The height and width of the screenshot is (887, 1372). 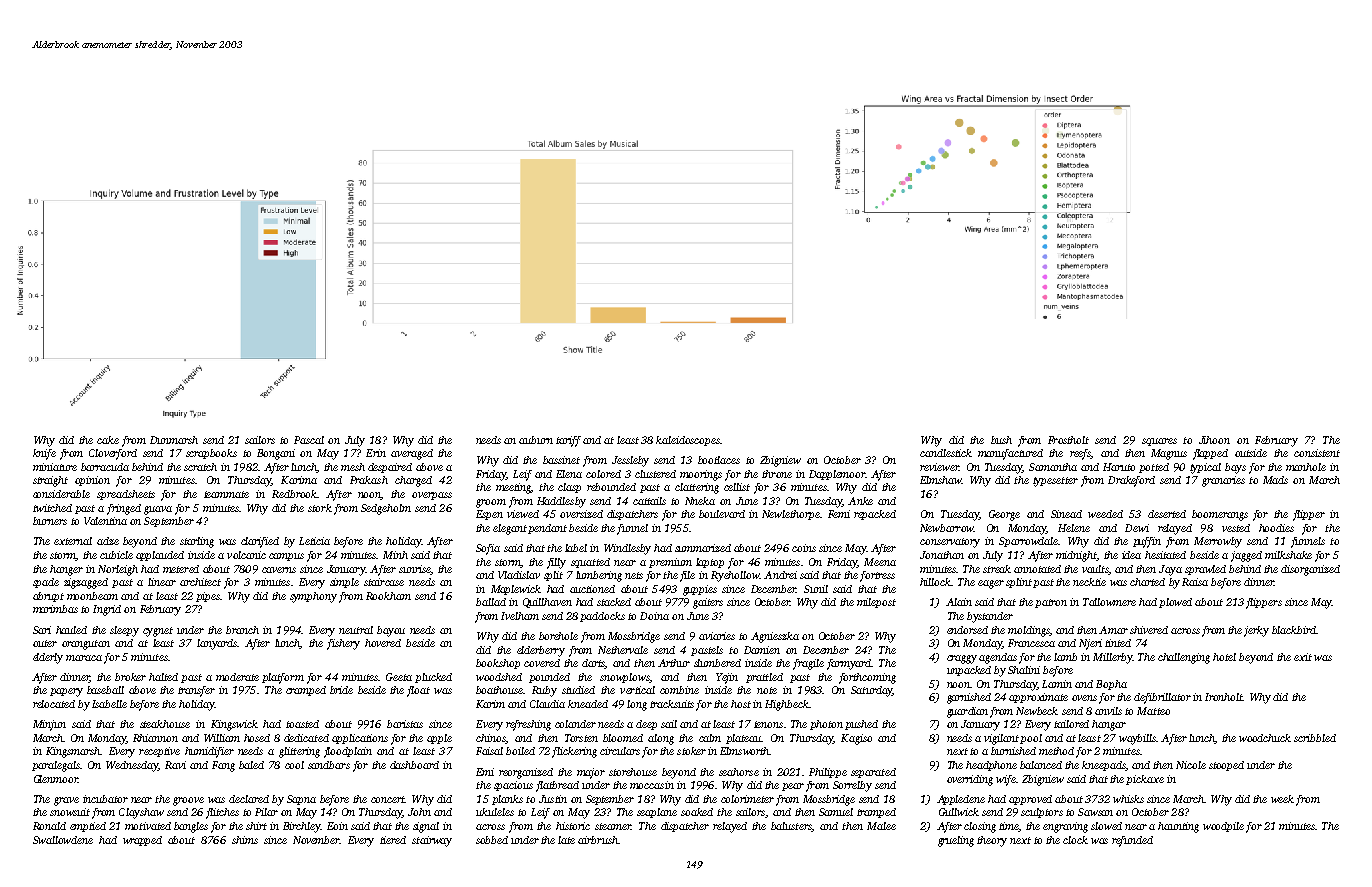 I want to click on kaleidoscopes, so click(x=688, y=441).
